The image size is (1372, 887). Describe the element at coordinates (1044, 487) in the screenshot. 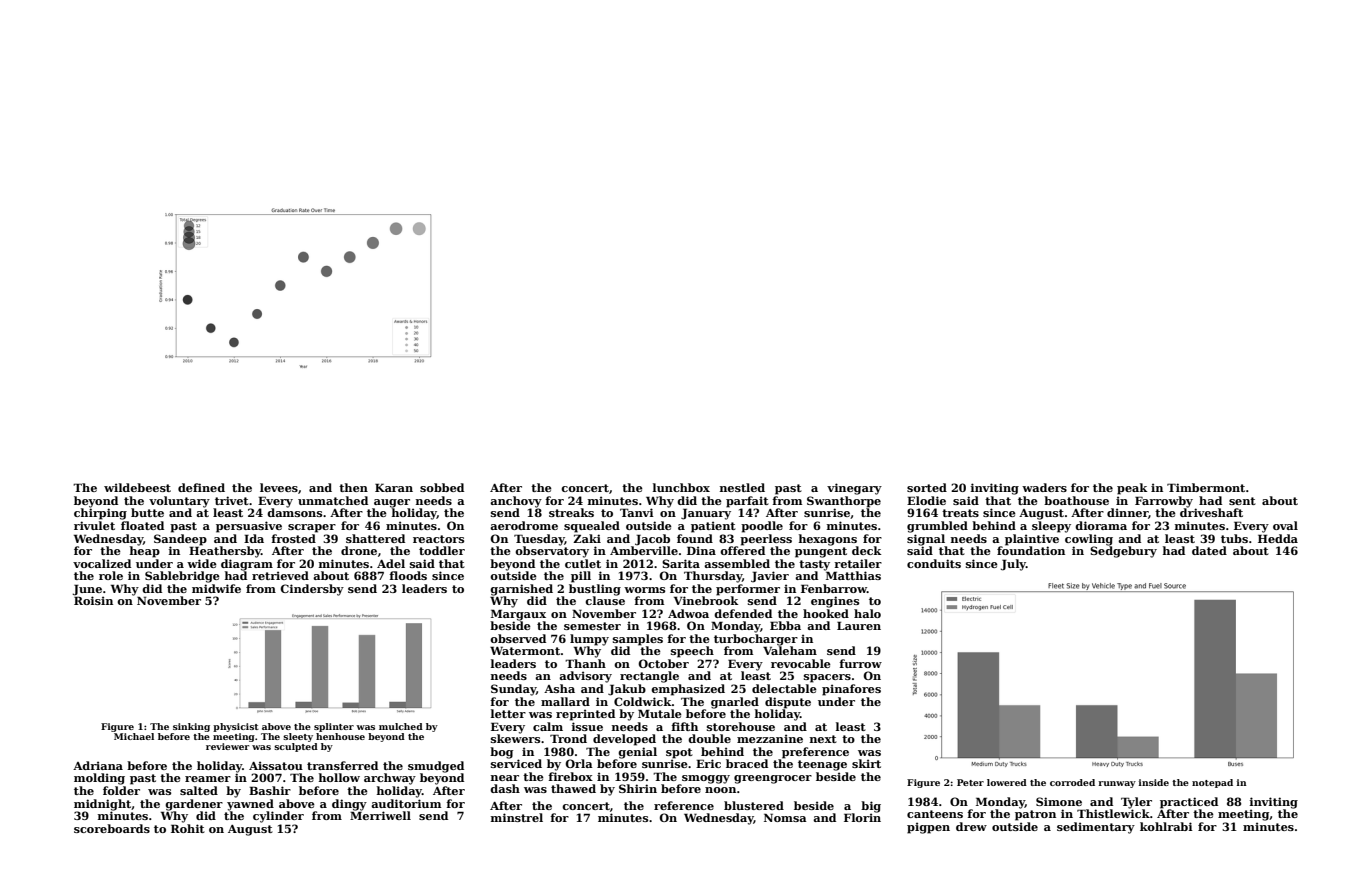

I see `waders` at that location.
